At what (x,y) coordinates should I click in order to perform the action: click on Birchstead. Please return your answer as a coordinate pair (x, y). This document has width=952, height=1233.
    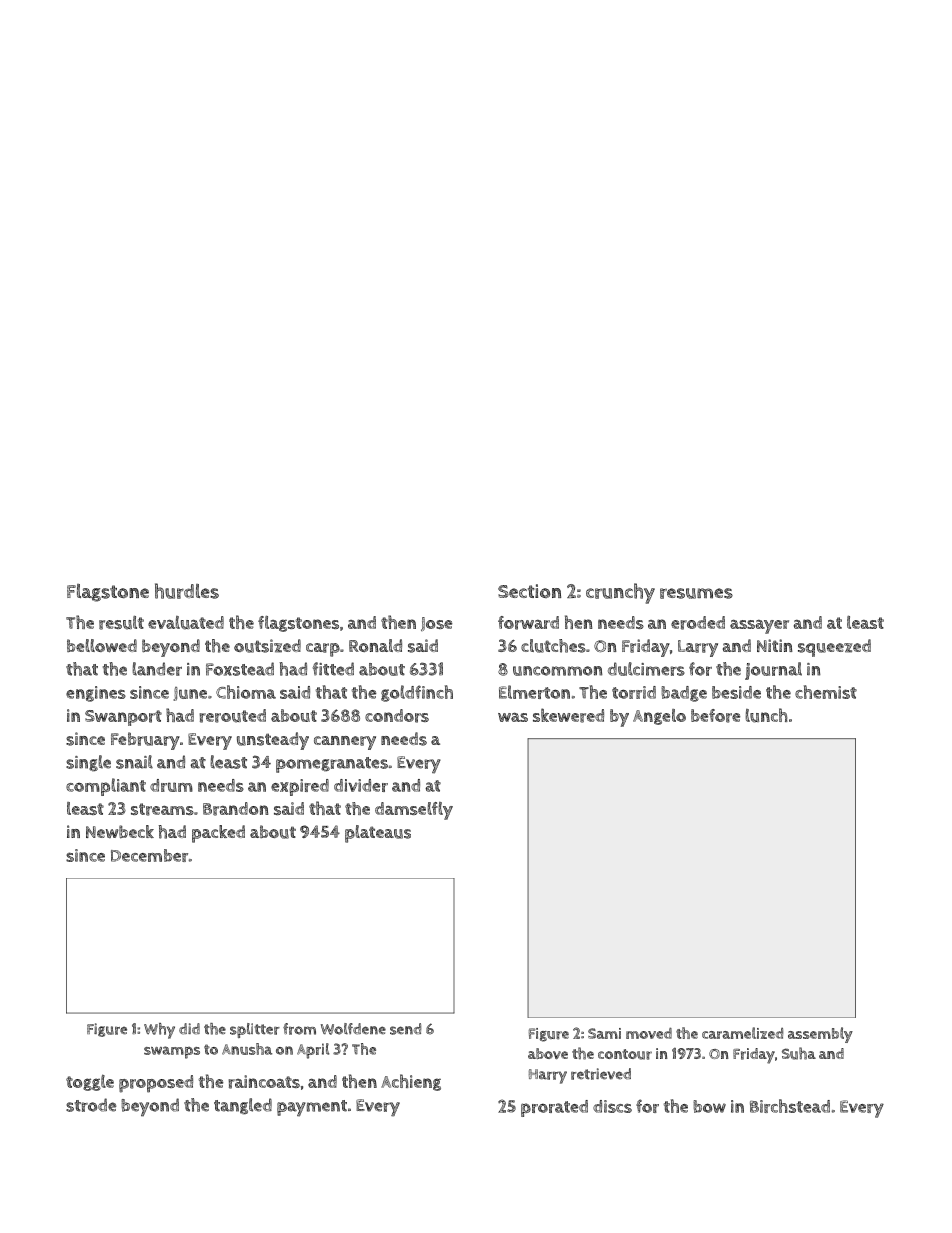
    Looking at the image, I should click on (790, 1106).
